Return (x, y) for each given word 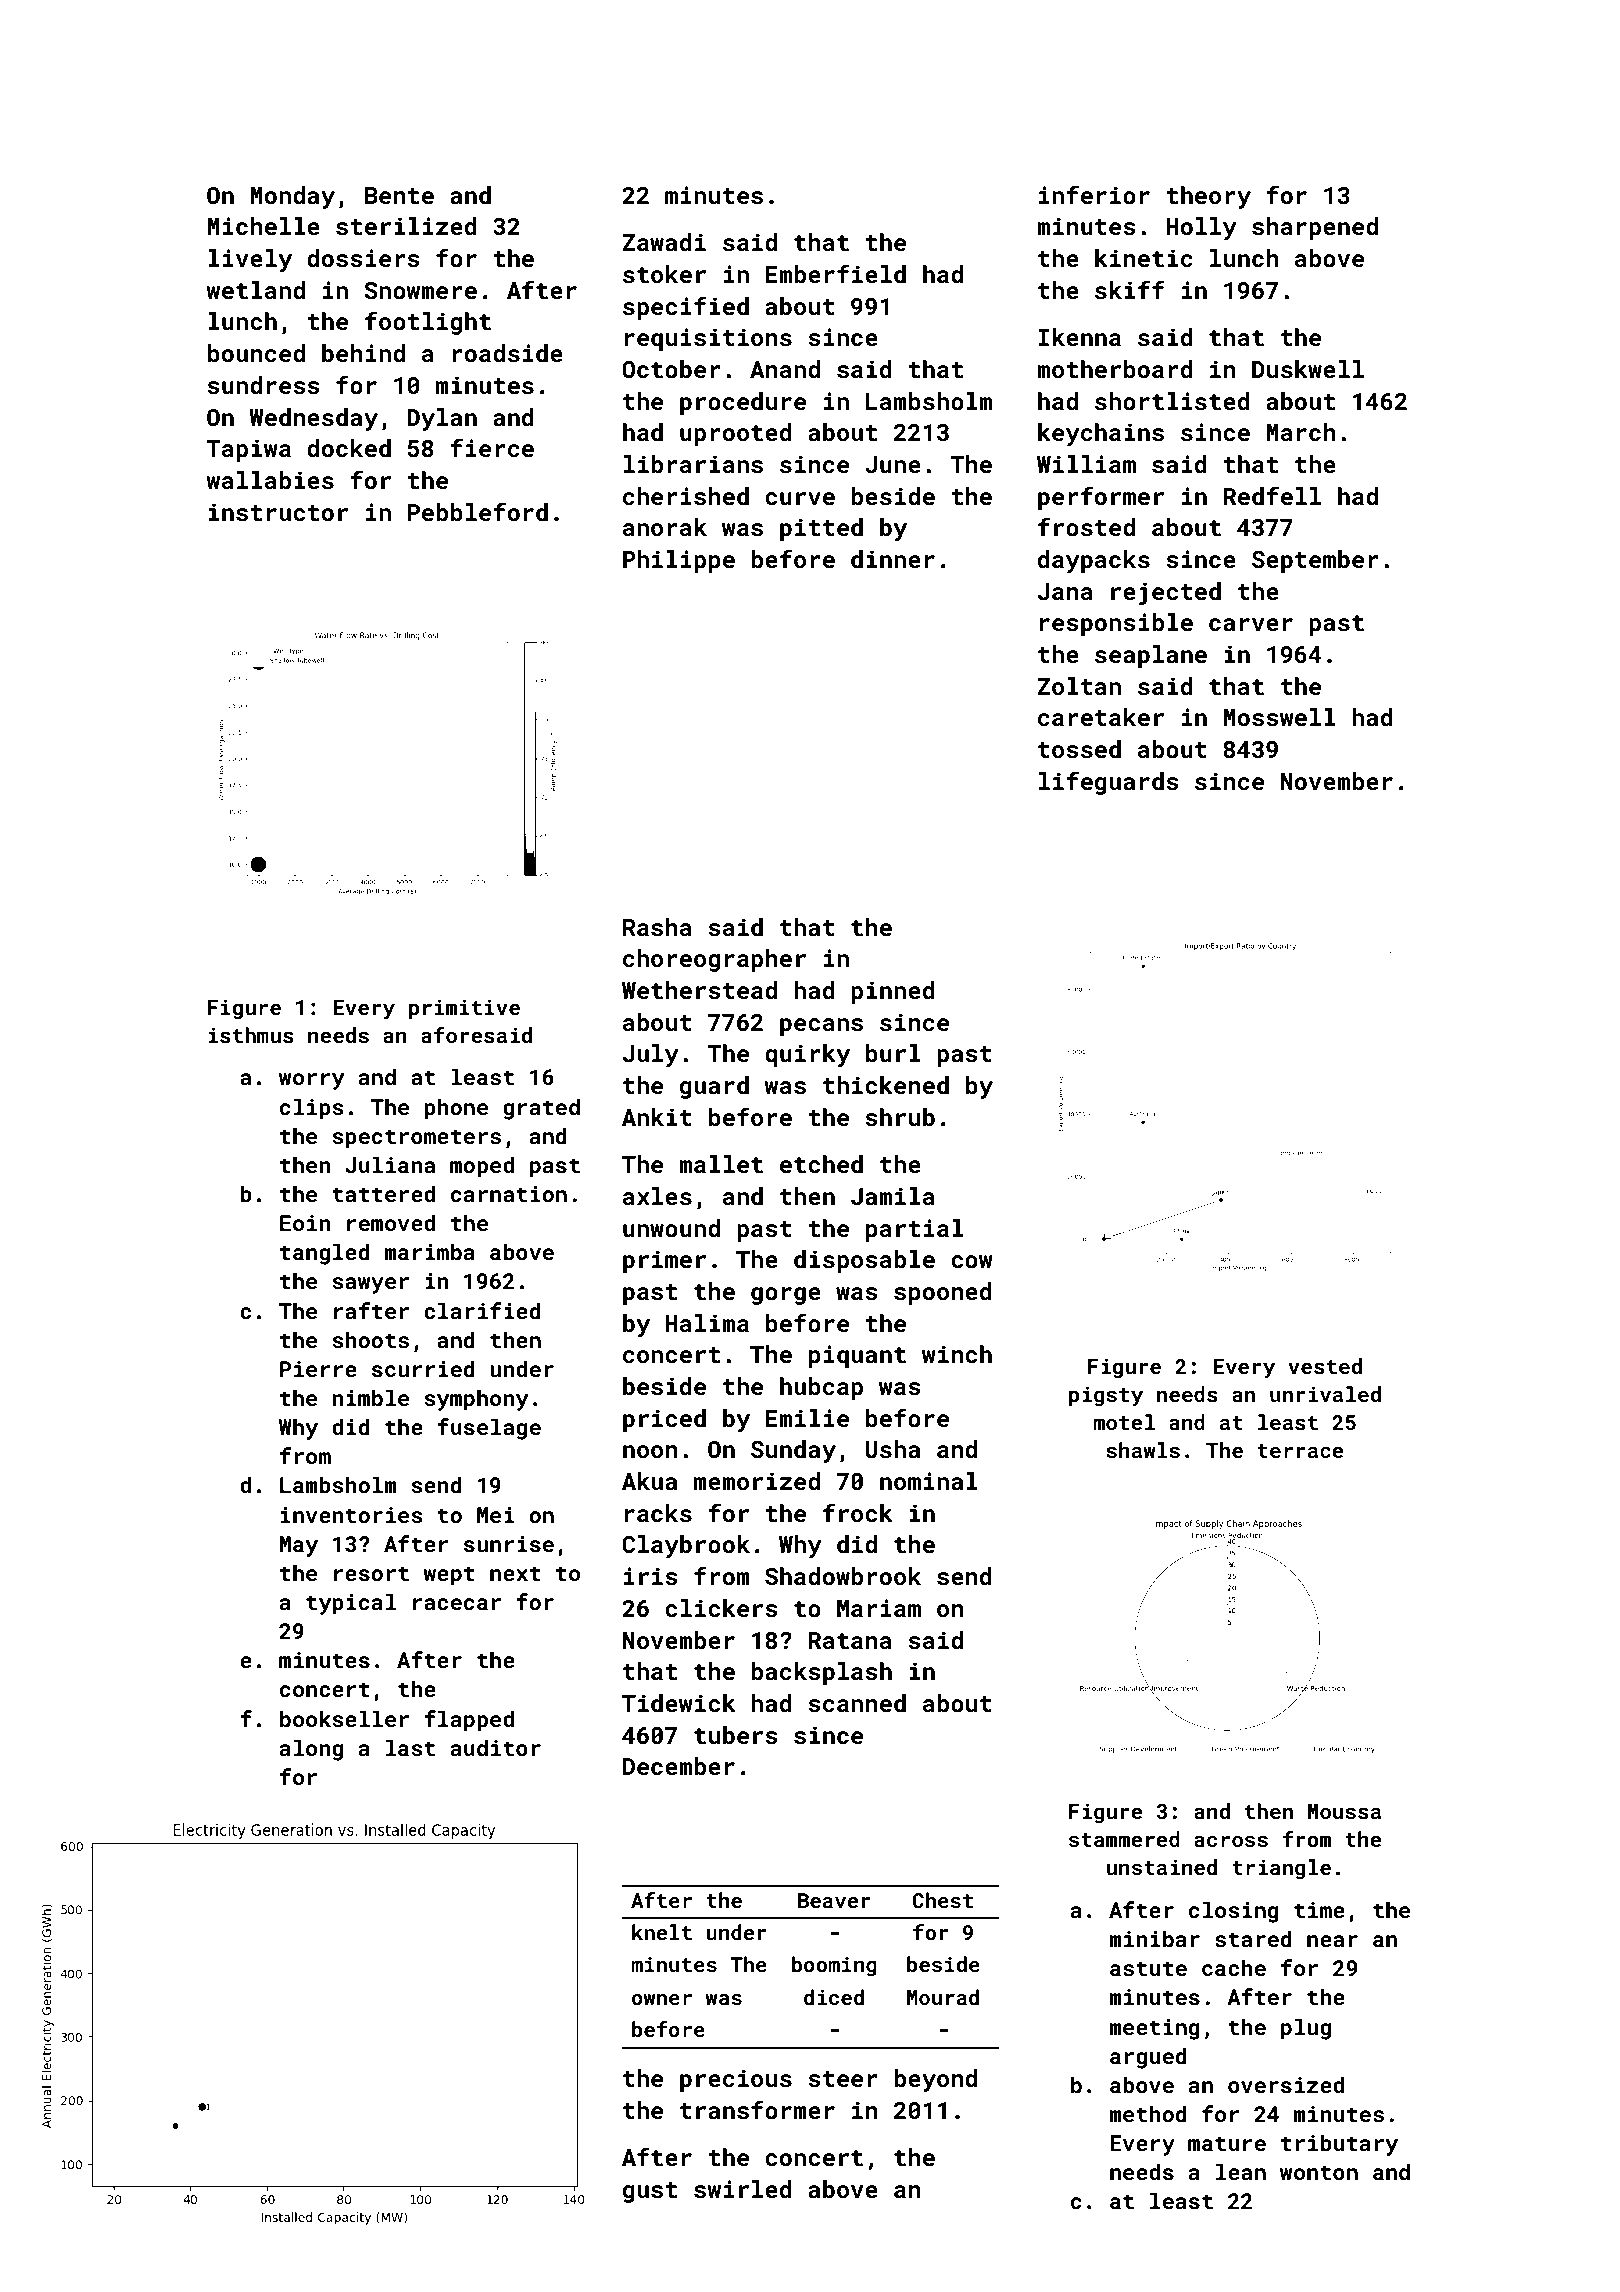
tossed (1079, 749)
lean (1241, 2171)
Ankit (657, 1117)
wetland (255, 290)
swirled (743, 2189)
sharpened (1315, 228)
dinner (893, 559)
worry (311, 1081)
